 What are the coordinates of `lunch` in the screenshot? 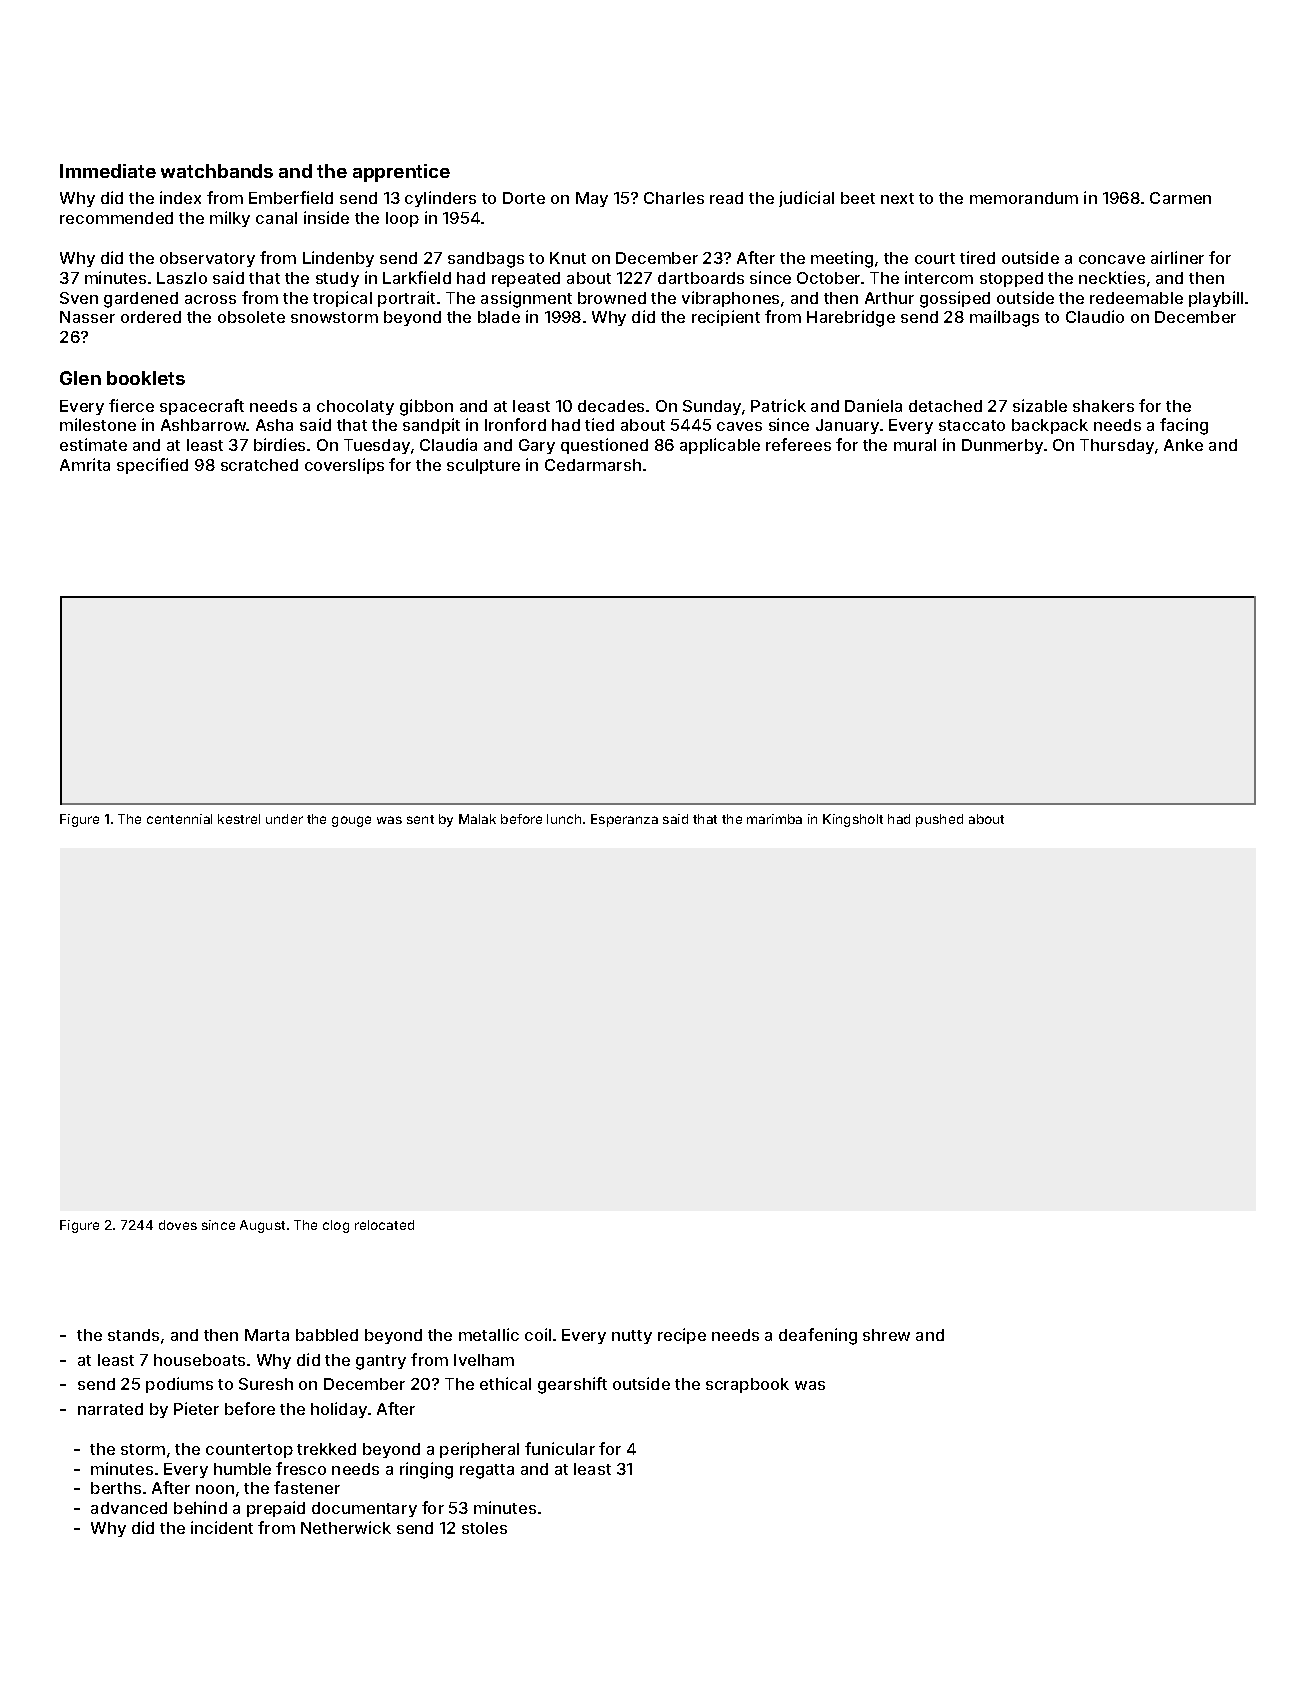 It's located at (564, 819).
